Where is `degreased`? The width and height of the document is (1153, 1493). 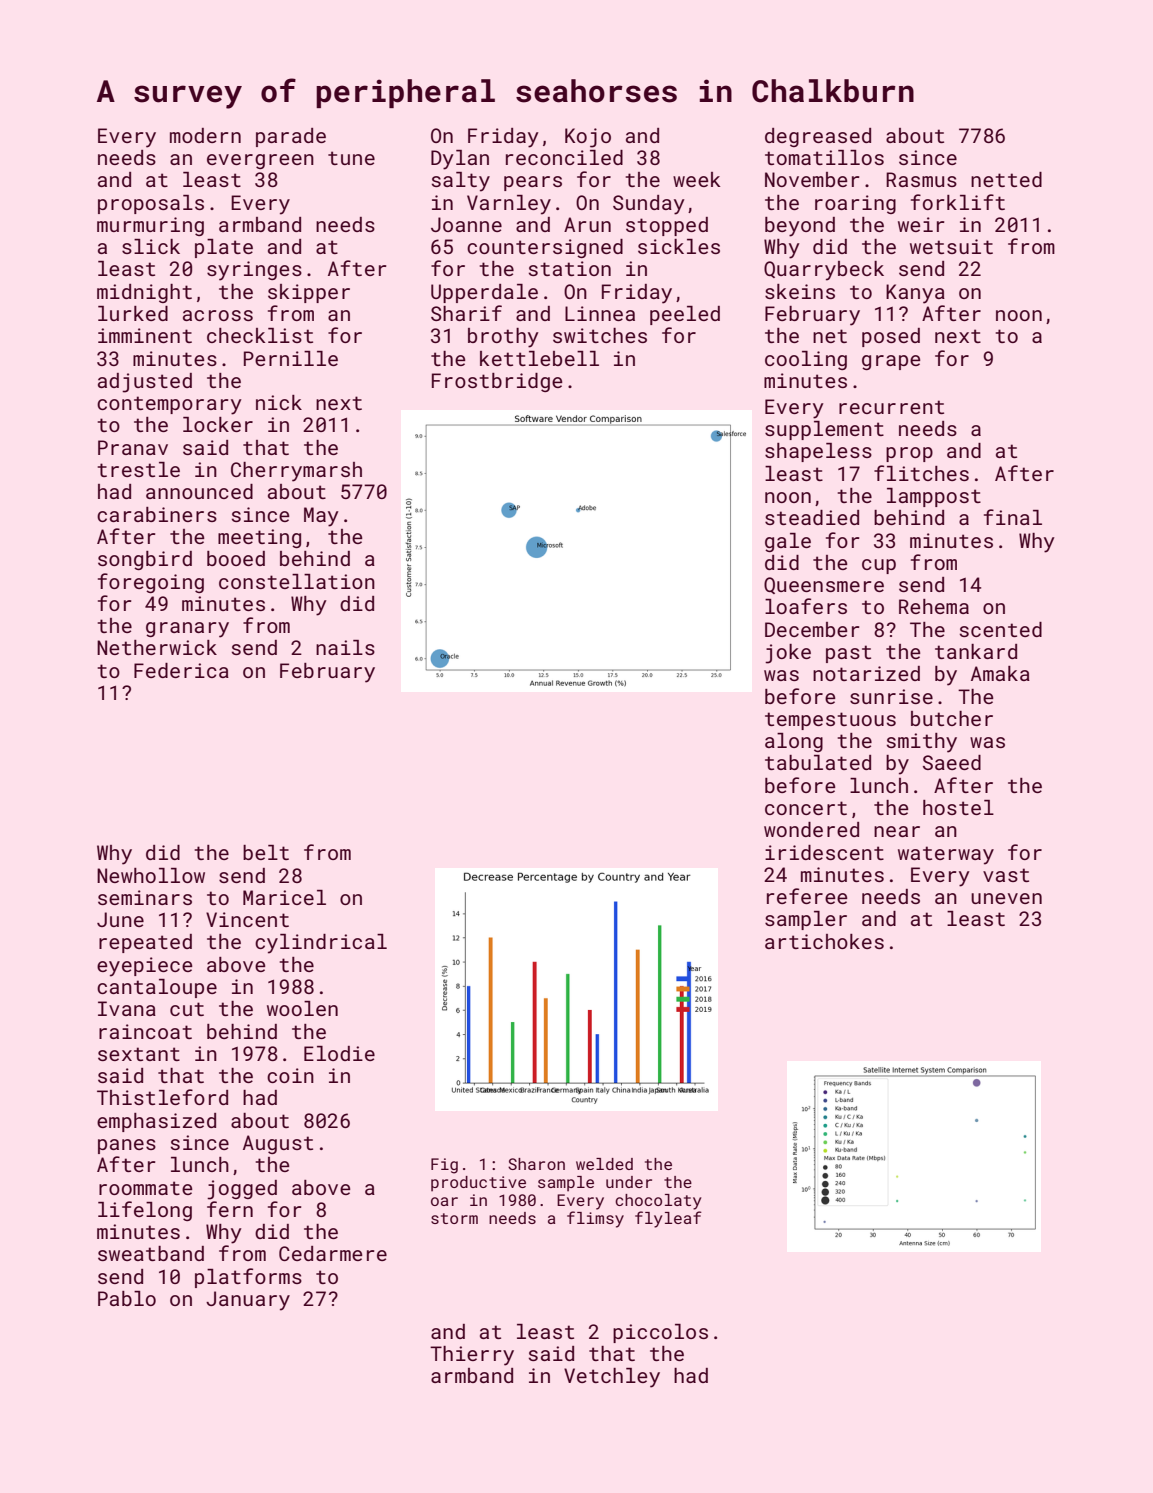 degreased is located at coordinates (818, 137).
